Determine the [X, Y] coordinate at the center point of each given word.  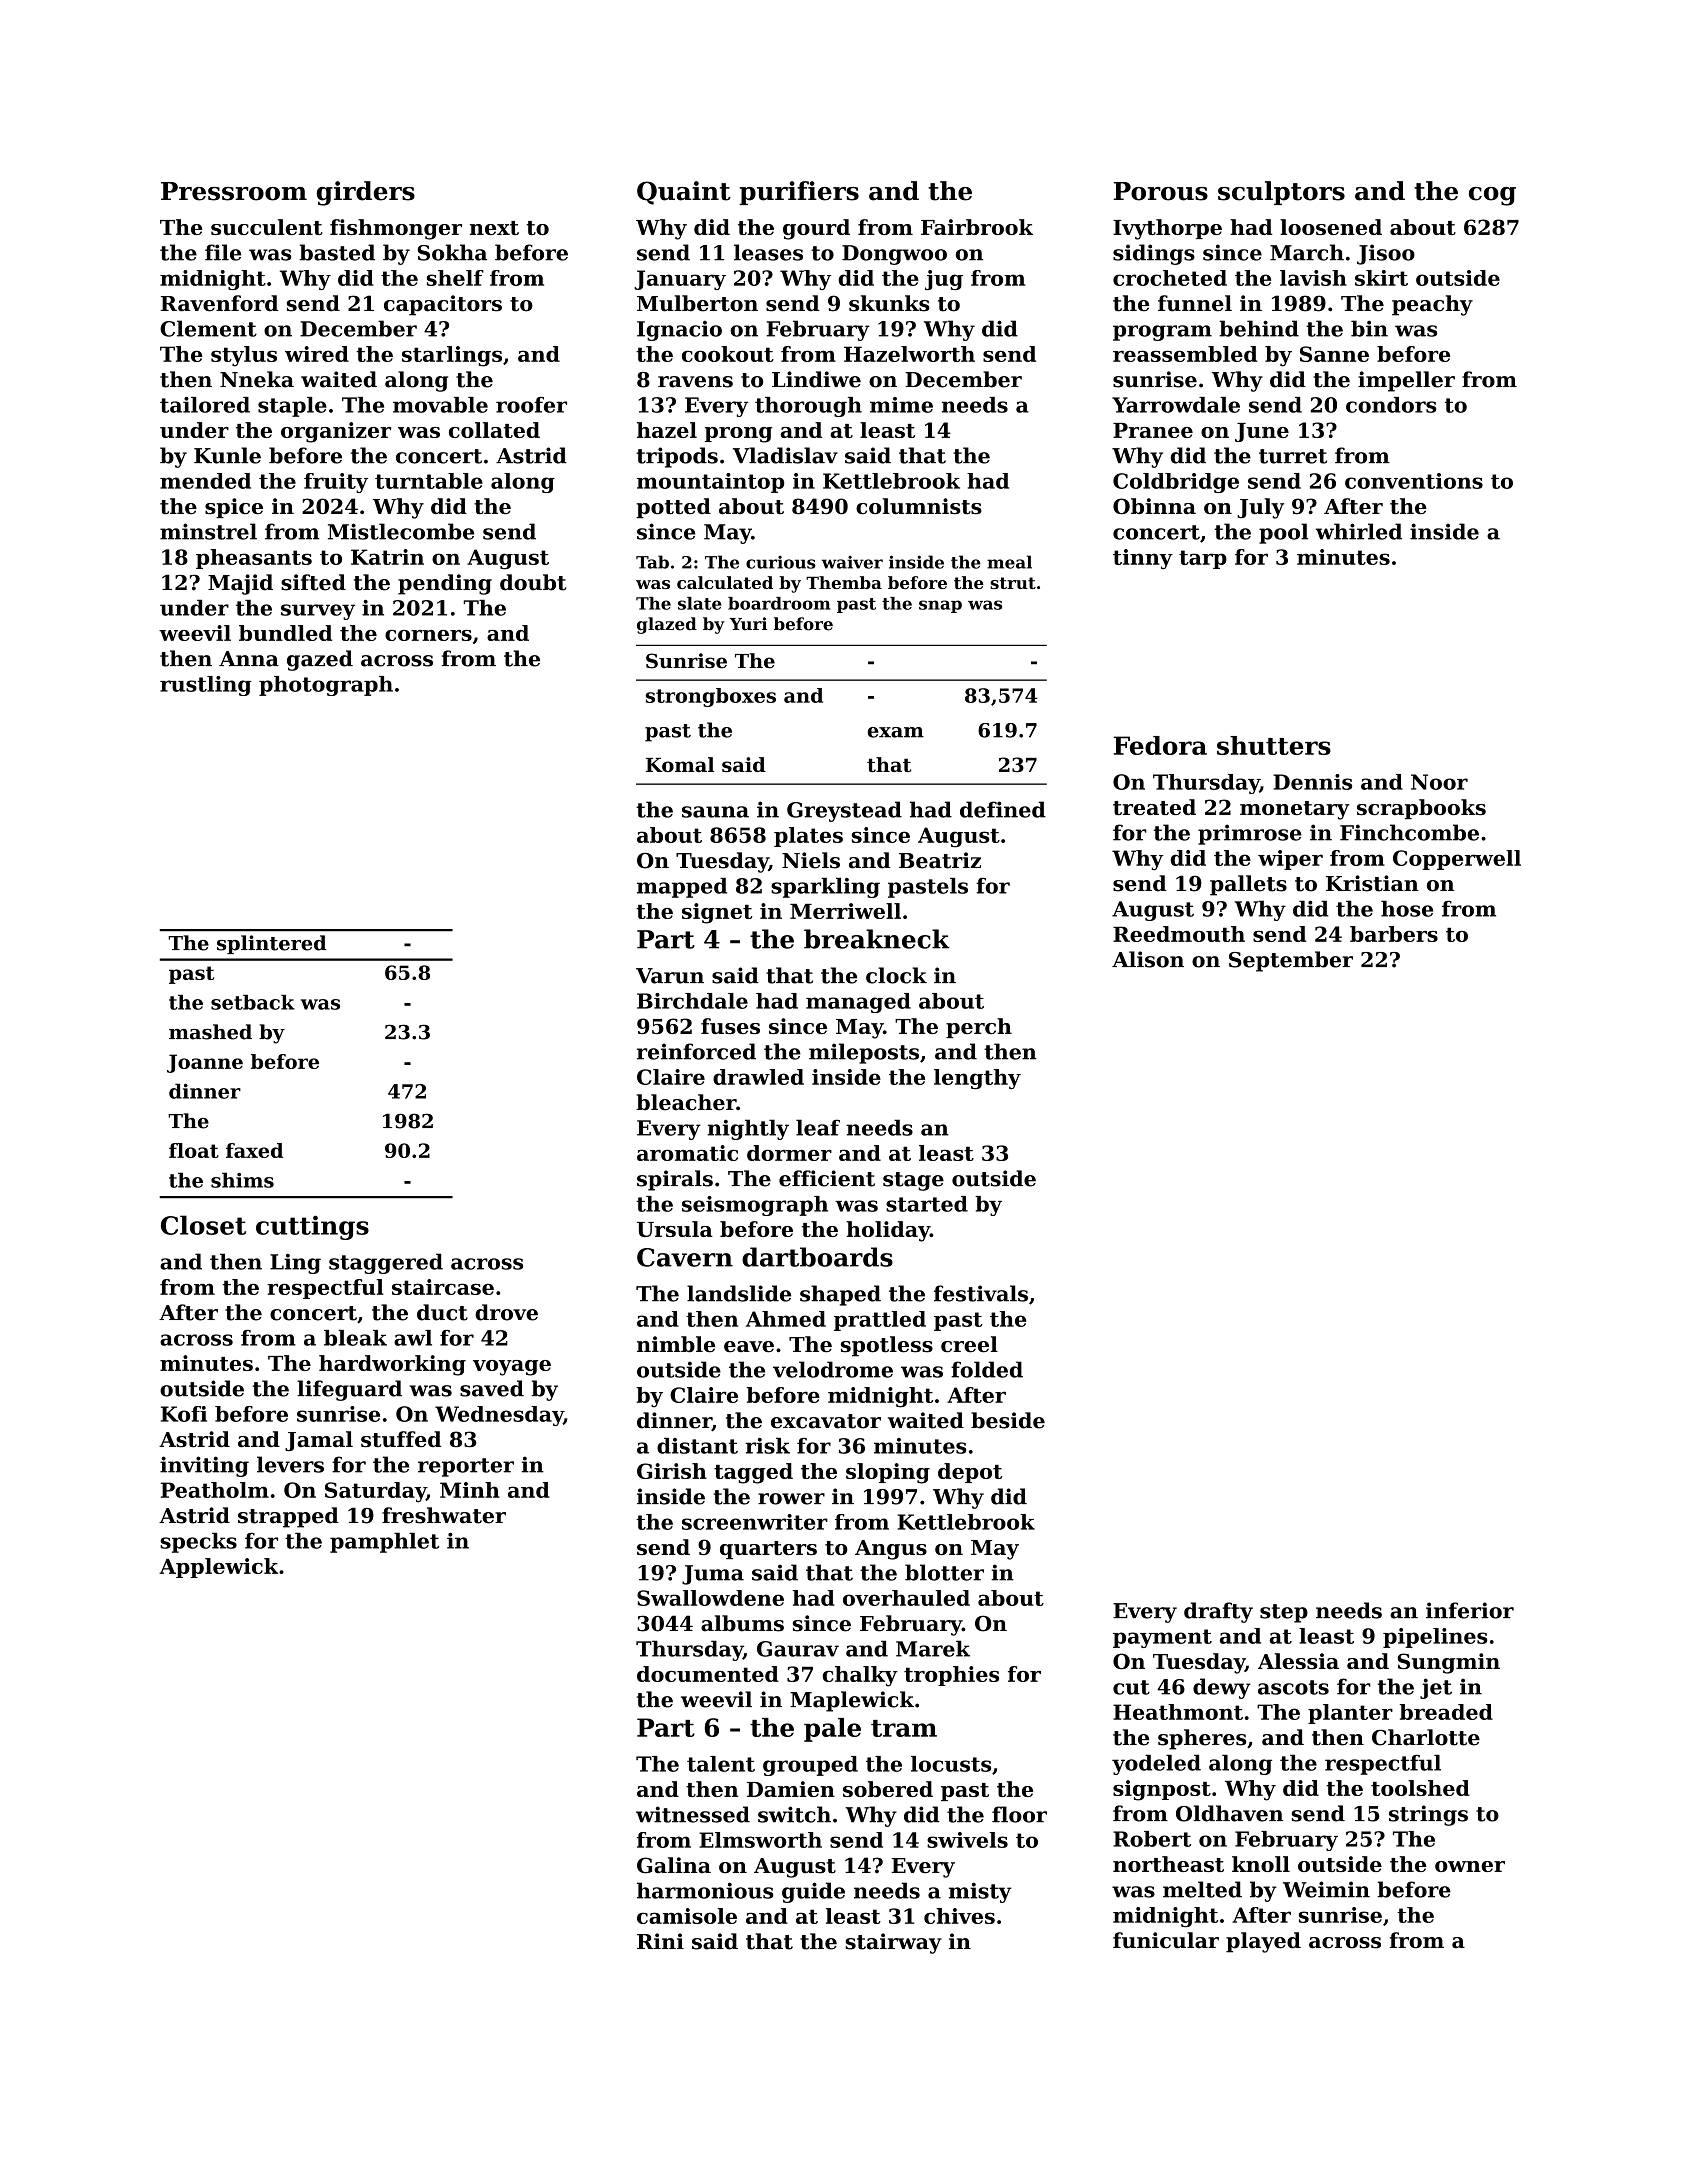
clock [896, 975]
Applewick [218, 1568]
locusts [951, 1764]
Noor [1439, 782]
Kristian [1372, 883]
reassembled [1185, 354]
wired [317, 354]
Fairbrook [977, 227]
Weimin [1326, 1889]
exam [895, 732]
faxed [254, 1150]
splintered [271, 944]
